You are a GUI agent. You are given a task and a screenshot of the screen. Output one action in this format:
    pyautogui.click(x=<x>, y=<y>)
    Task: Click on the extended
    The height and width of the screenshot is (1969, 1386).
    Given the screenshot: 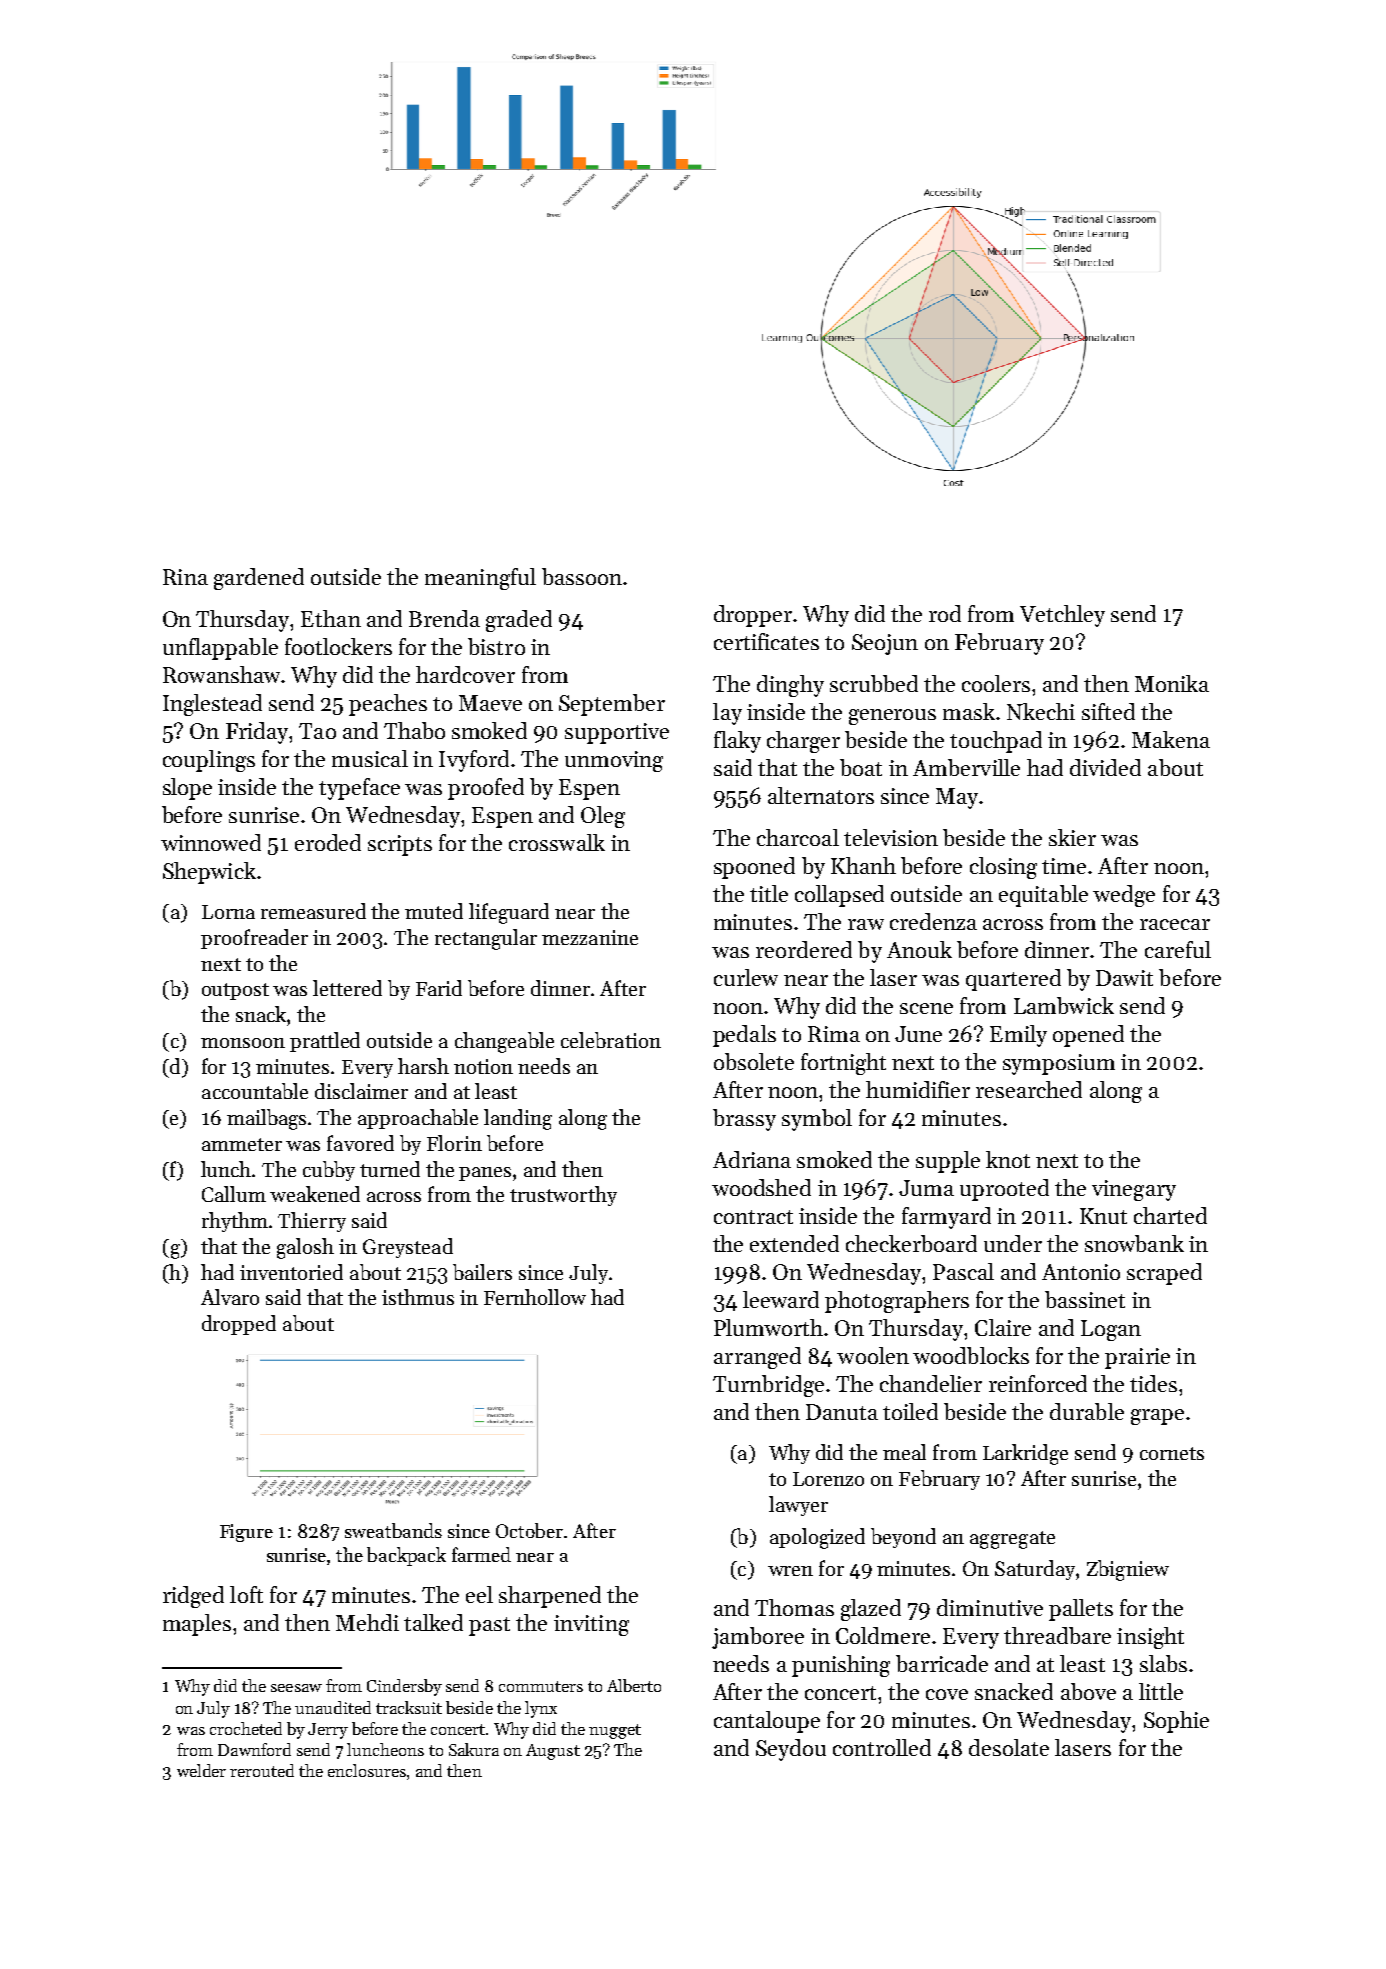 What is the action you would take?
    pyautogui.click(x=794, y=1243)
